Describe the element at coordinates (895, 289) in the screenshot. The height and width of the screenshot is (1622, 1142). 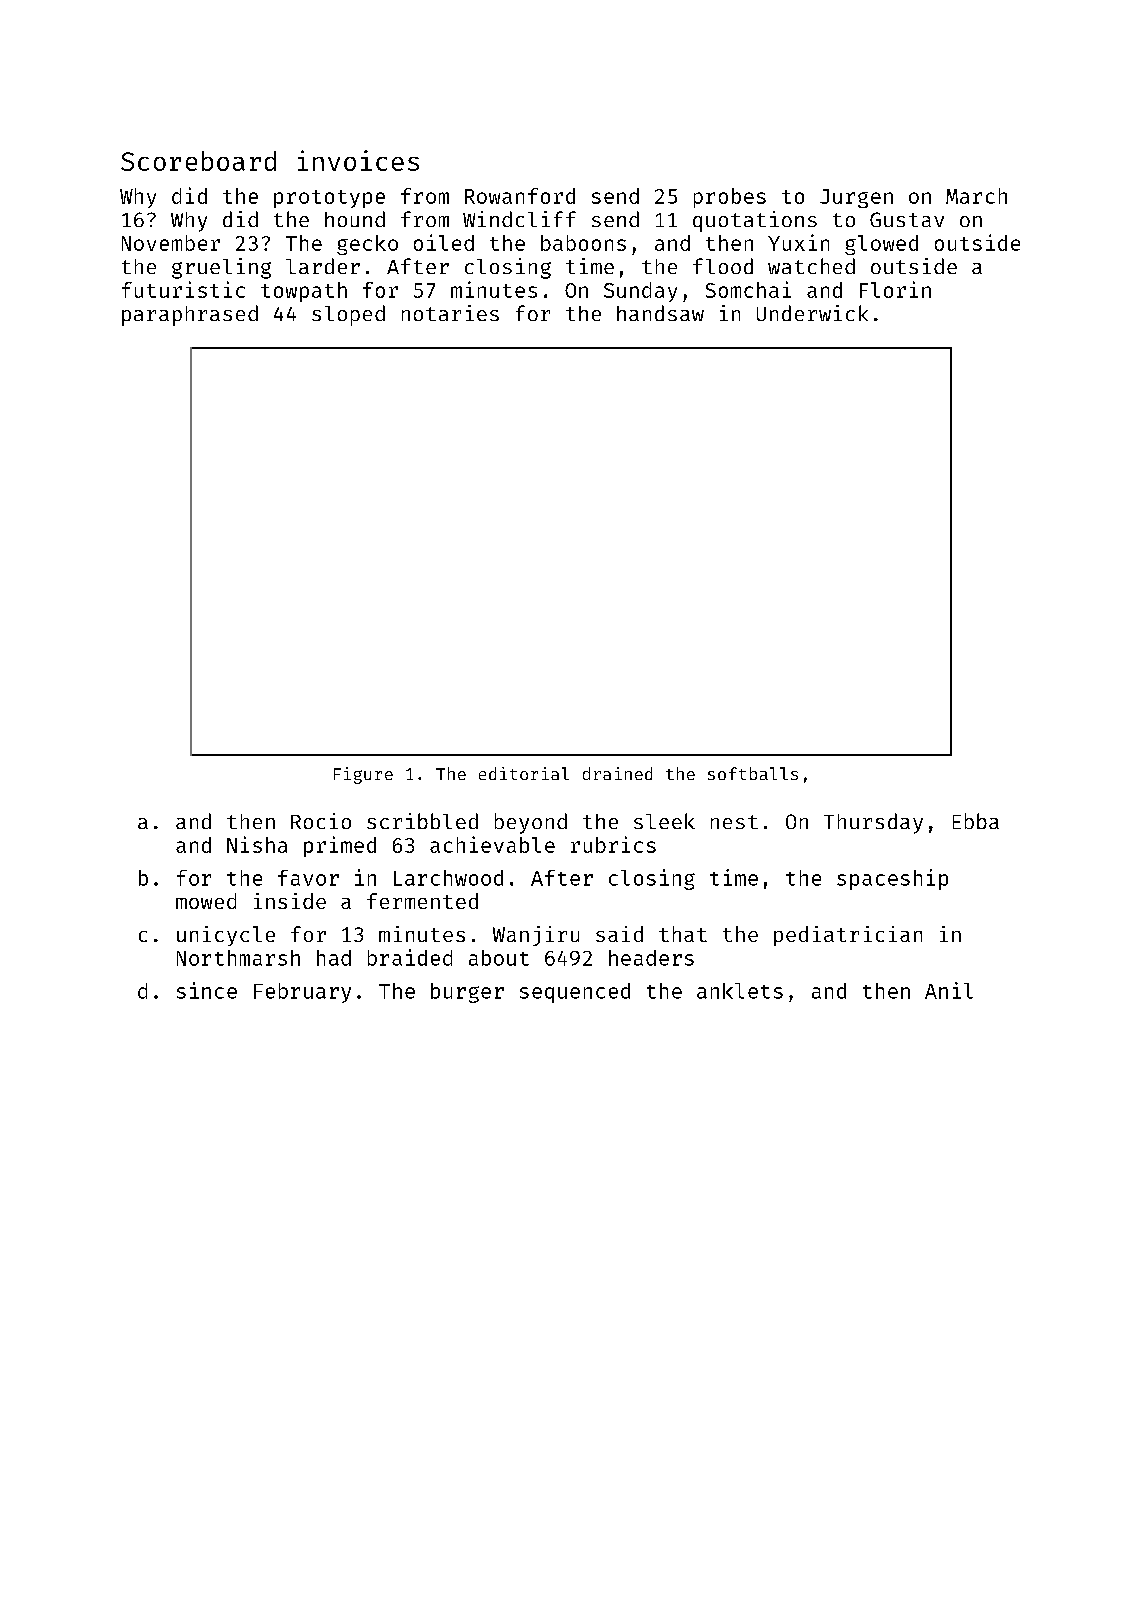
I see `Florin` at that location.
